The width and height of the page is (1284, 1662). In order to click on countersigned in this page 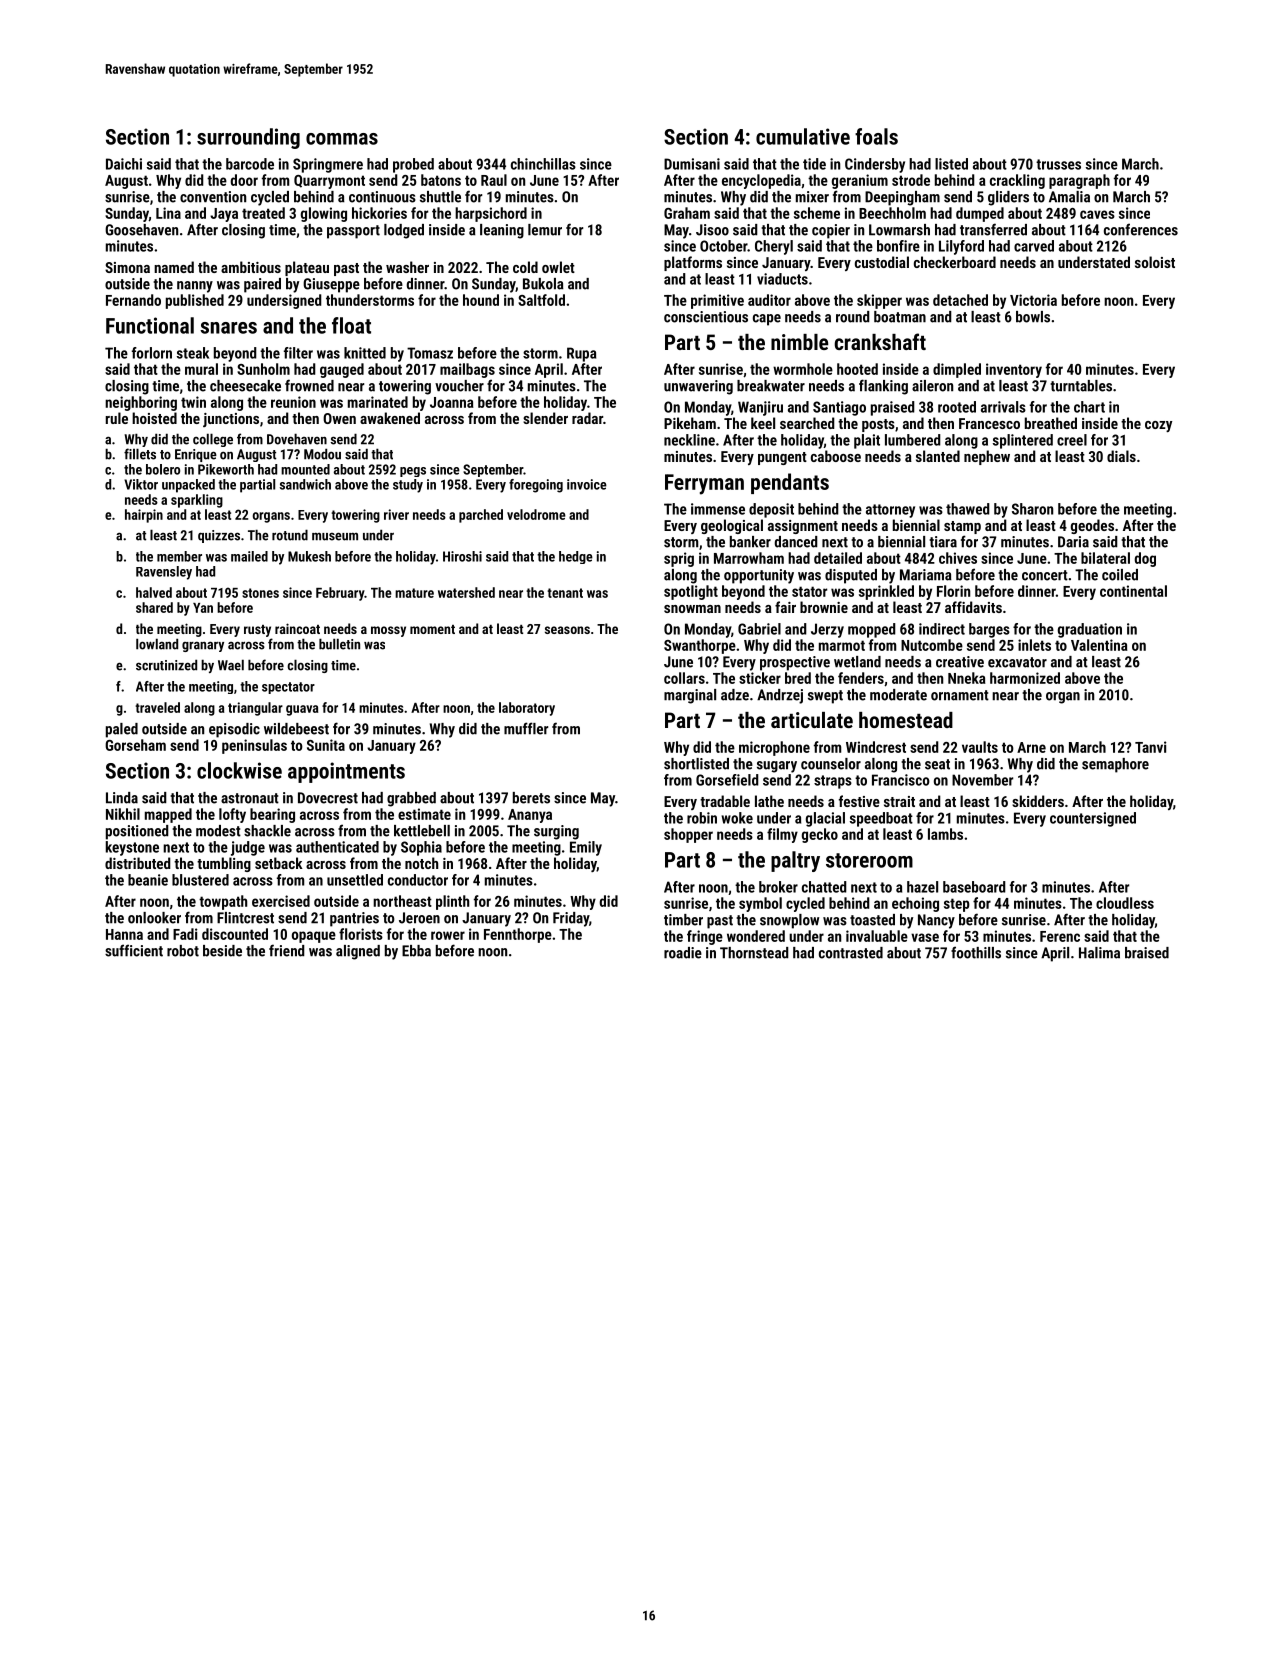, I will do `click(1093, 819)`.
